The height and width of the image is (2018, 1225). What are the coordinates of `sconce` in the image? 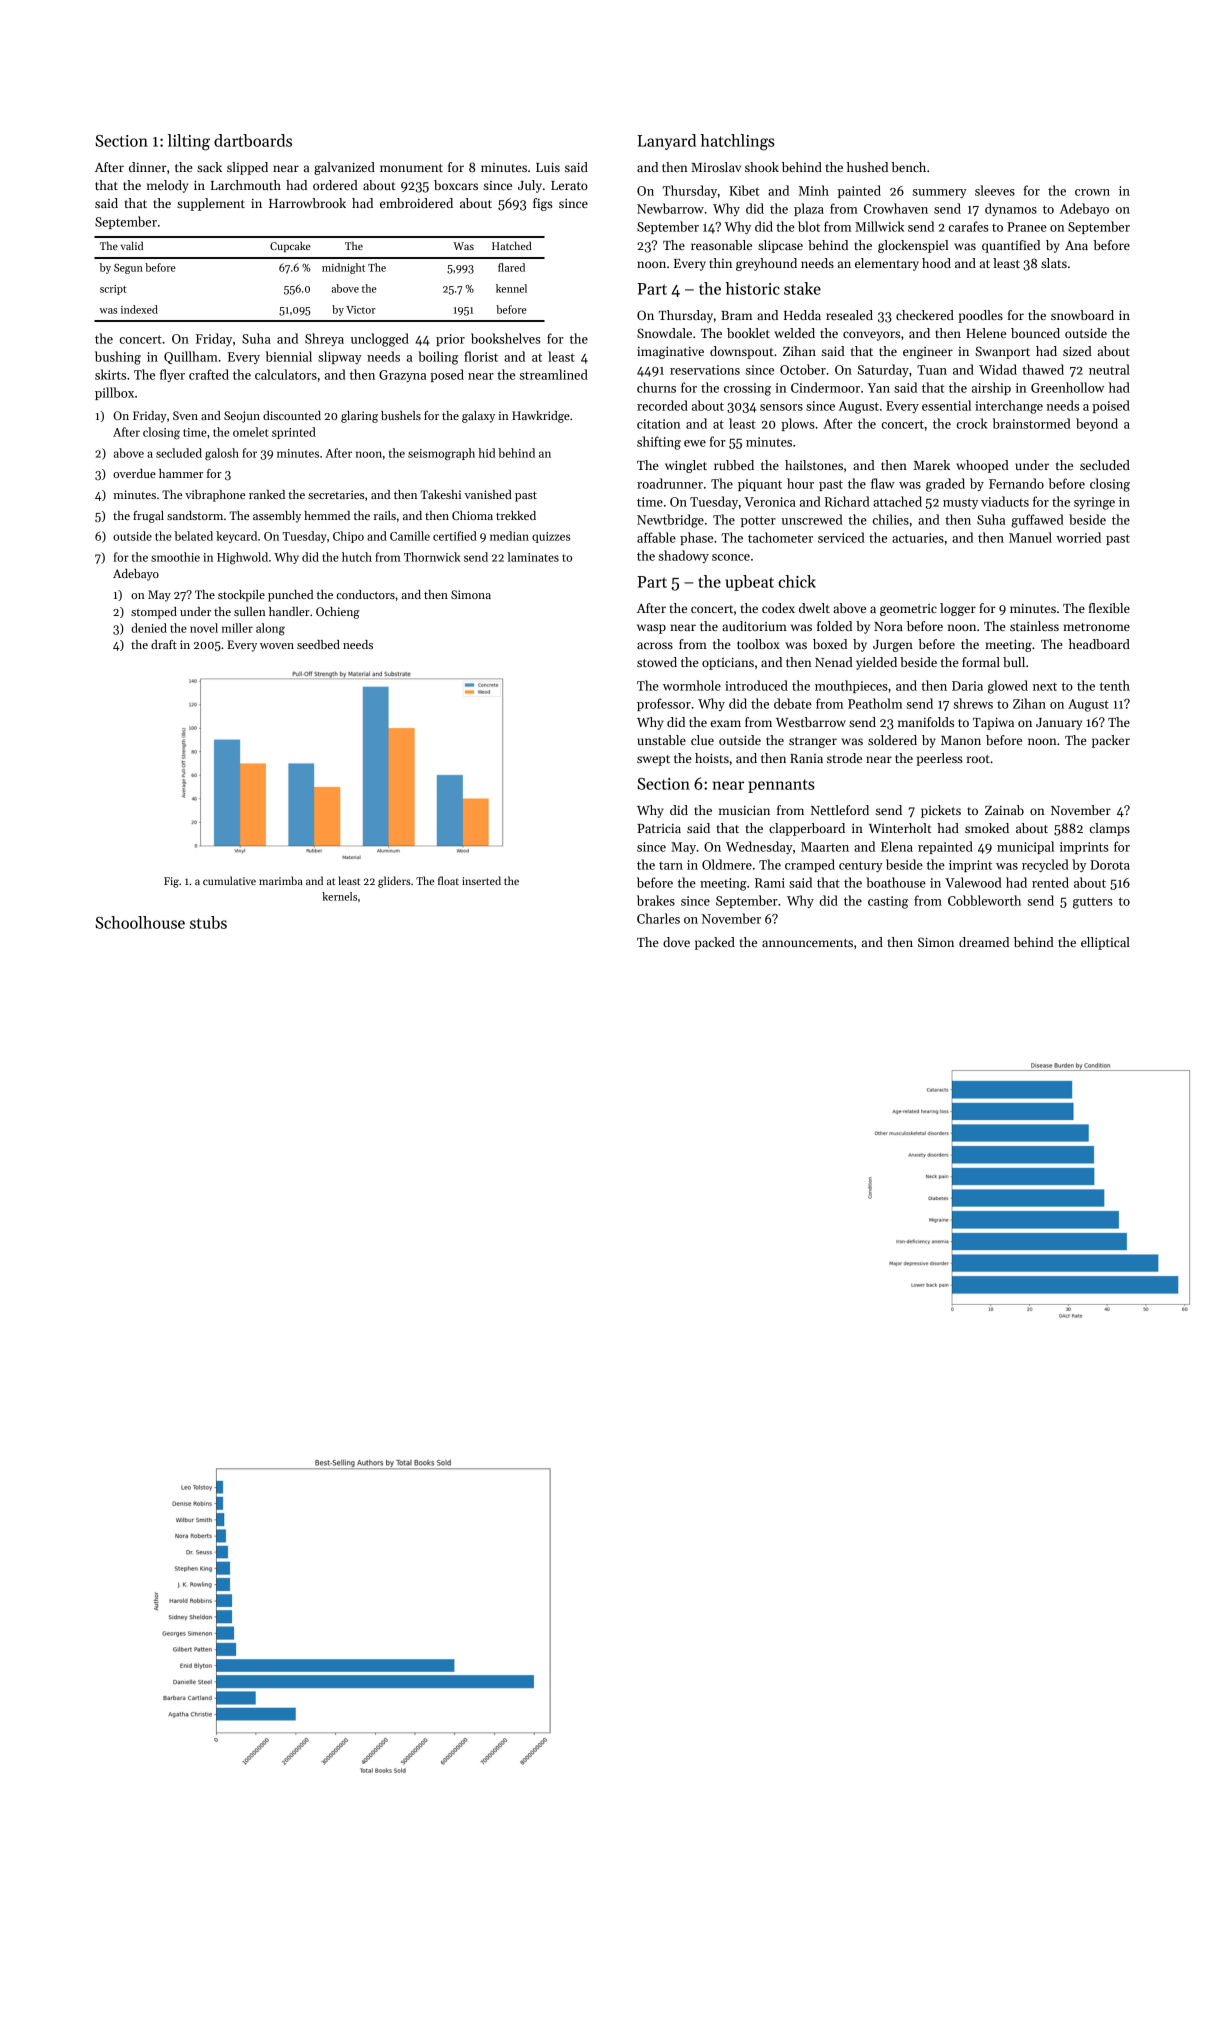 It's located at (731, 557).
